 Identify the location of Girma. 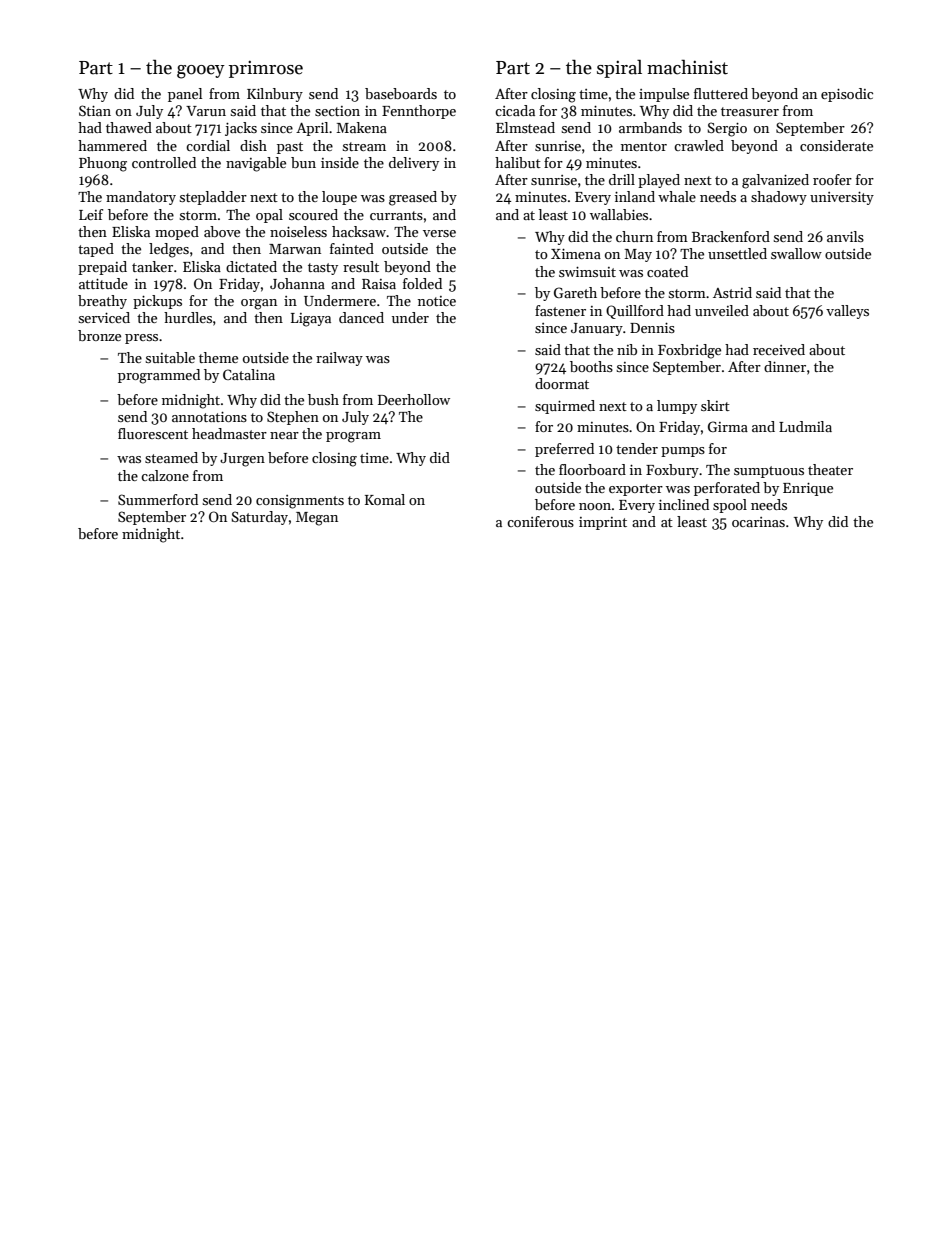
(728, 426).
